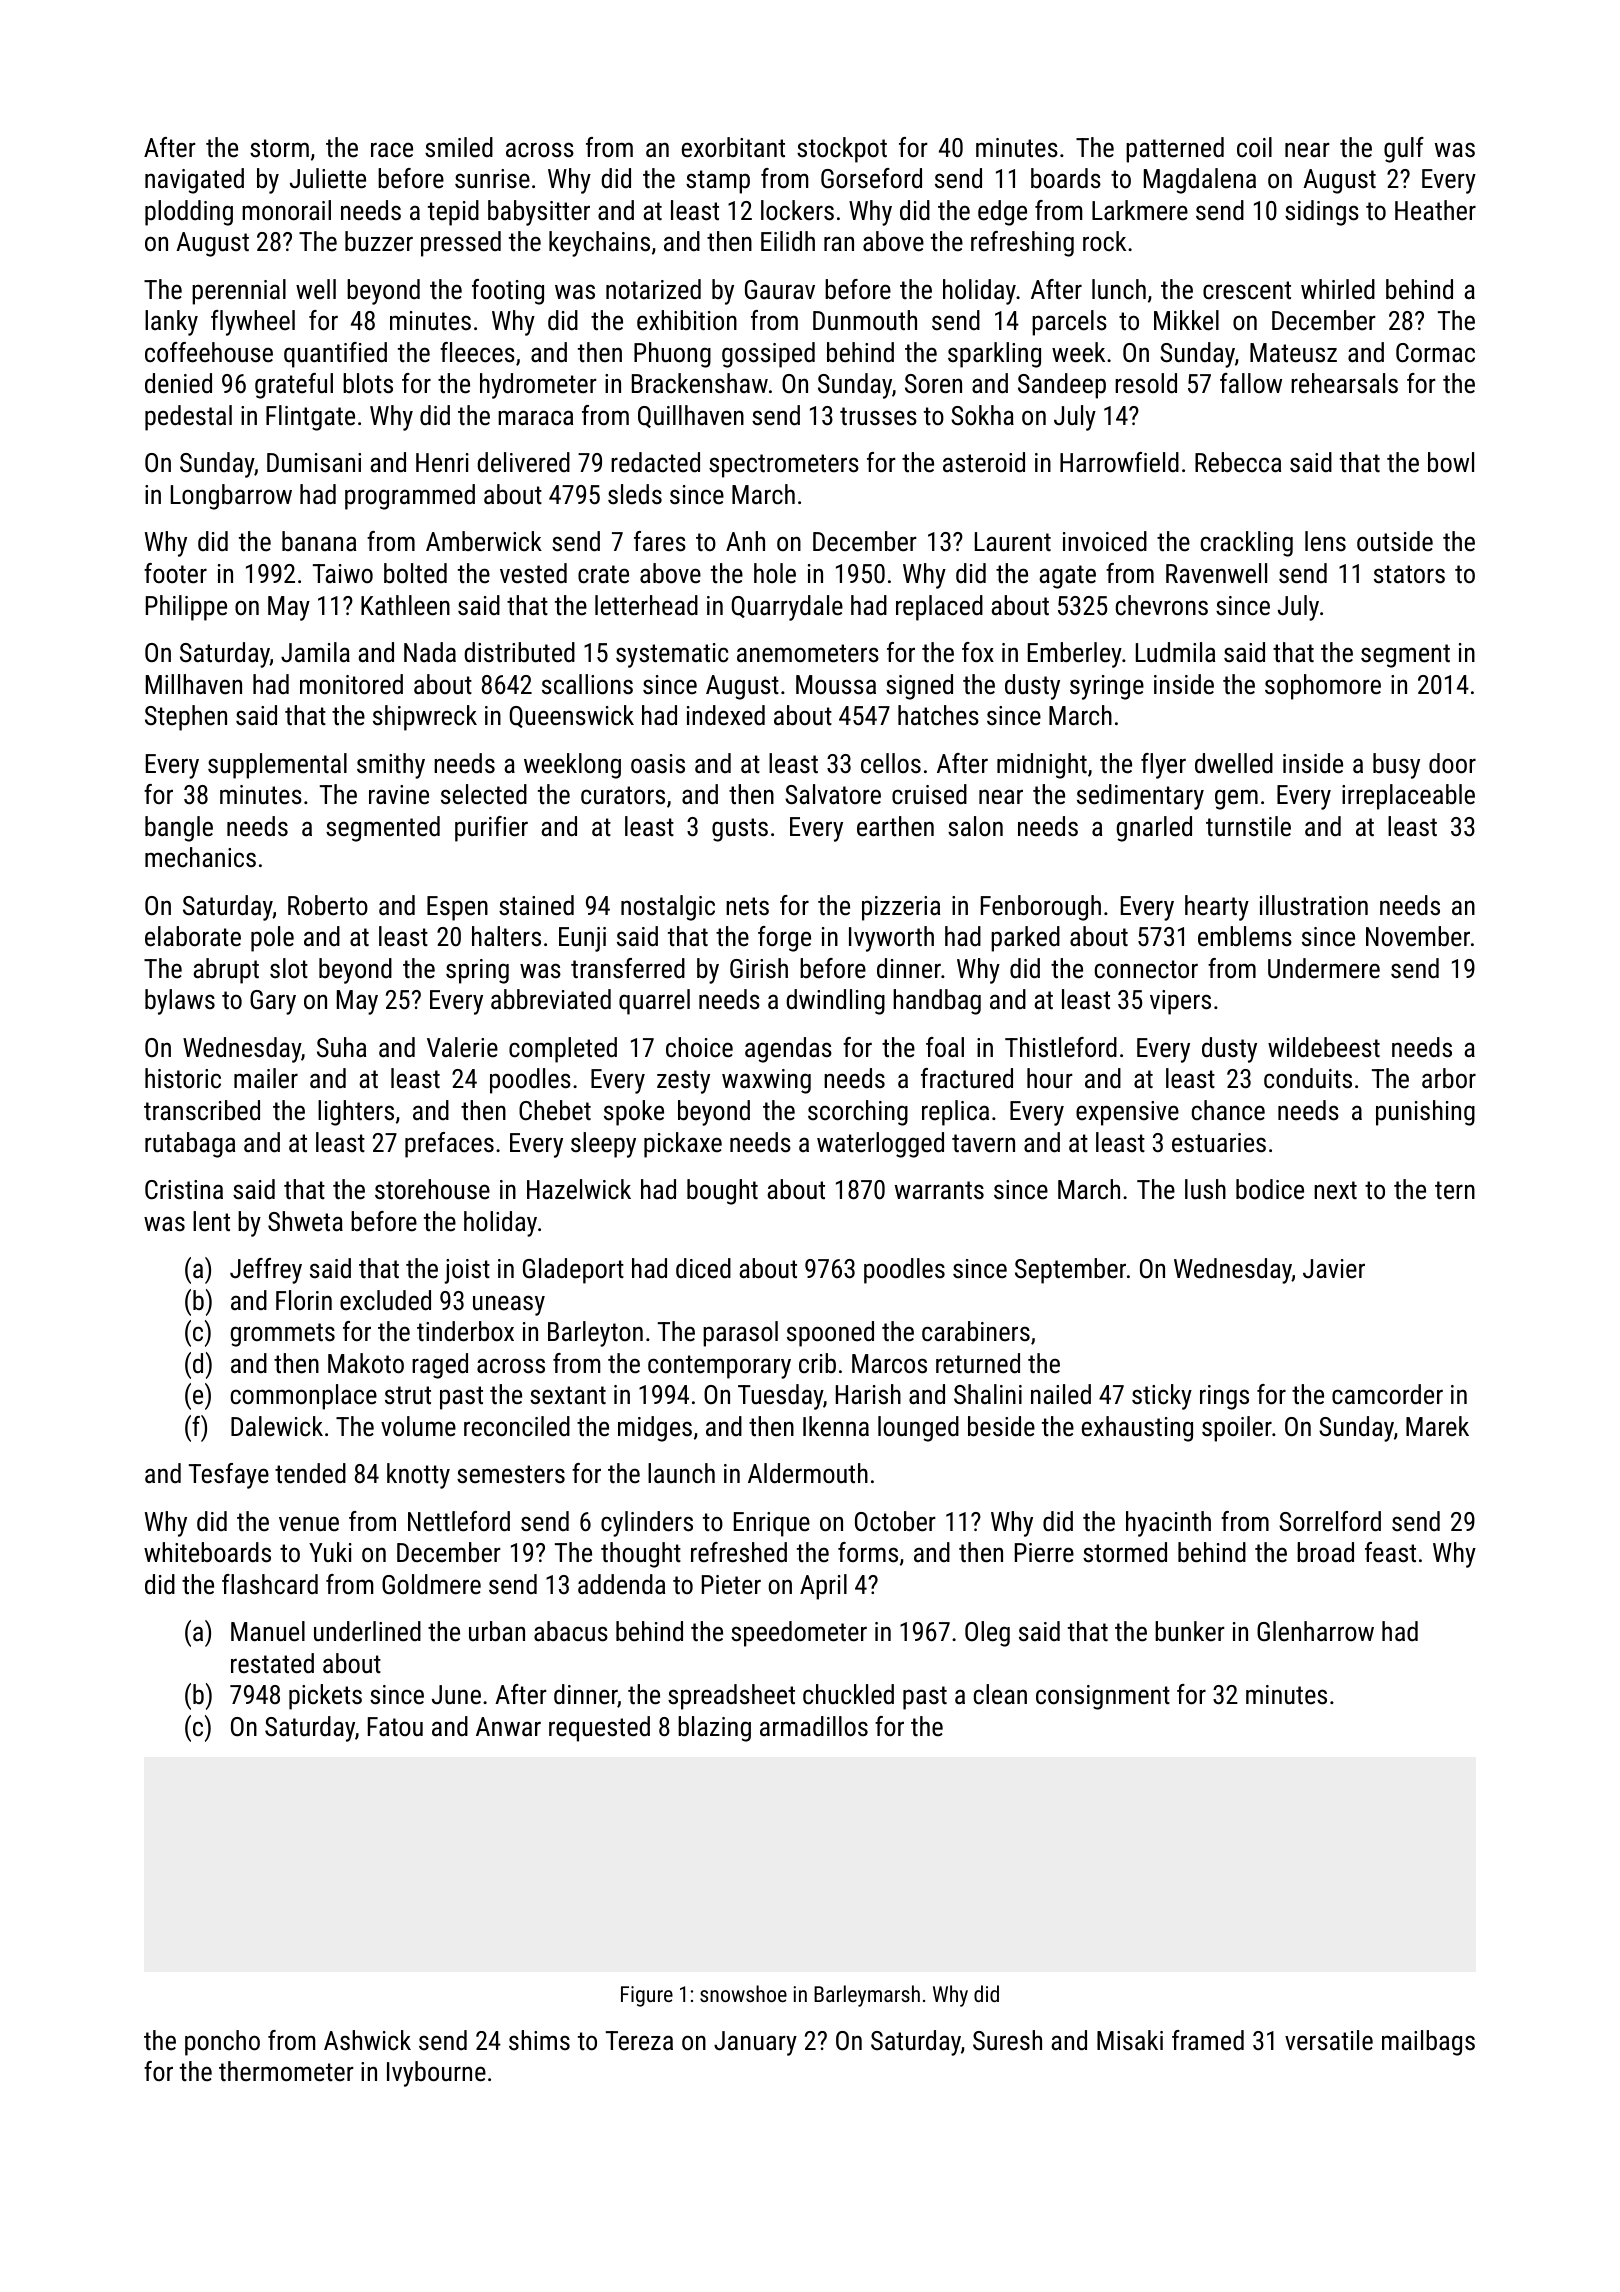 The image size is (1620, 2292). Describe the element at coordinates (681, 1473) in the document. I see `launch` at that location.
